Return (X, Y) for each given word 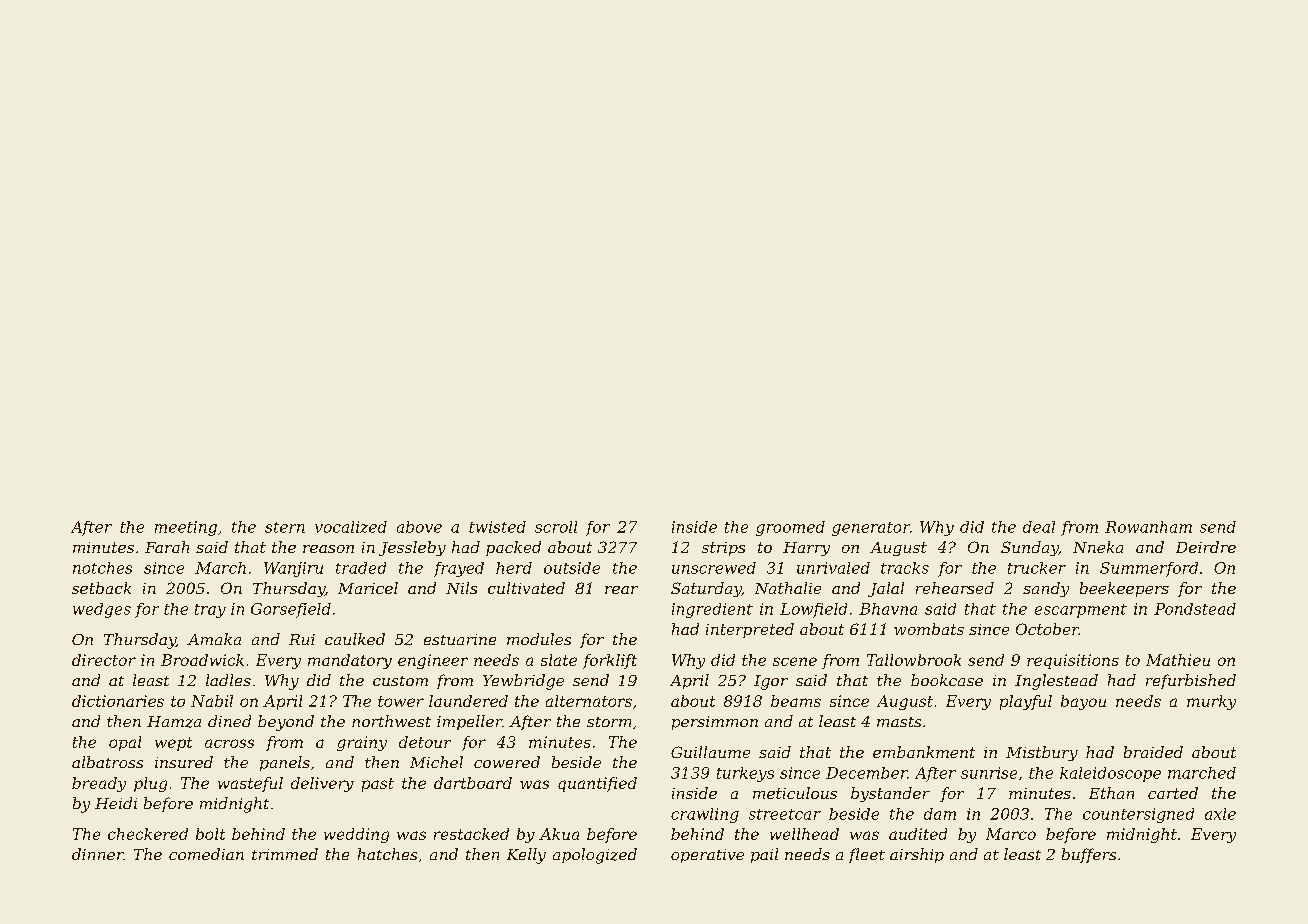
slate (559, 660)
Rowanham (1148, 527)
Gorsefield (291, 610)
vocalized (351, 527)
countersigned (1138, 815)
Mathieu (1178, 660)
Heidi (116, 803)
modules (539, 639)
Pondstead (1195, 609)
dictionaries (118, 701)
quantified (597, 784)
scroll (556, 527)
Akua (559, 834)
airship (917, 855)
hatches (387, 854)
